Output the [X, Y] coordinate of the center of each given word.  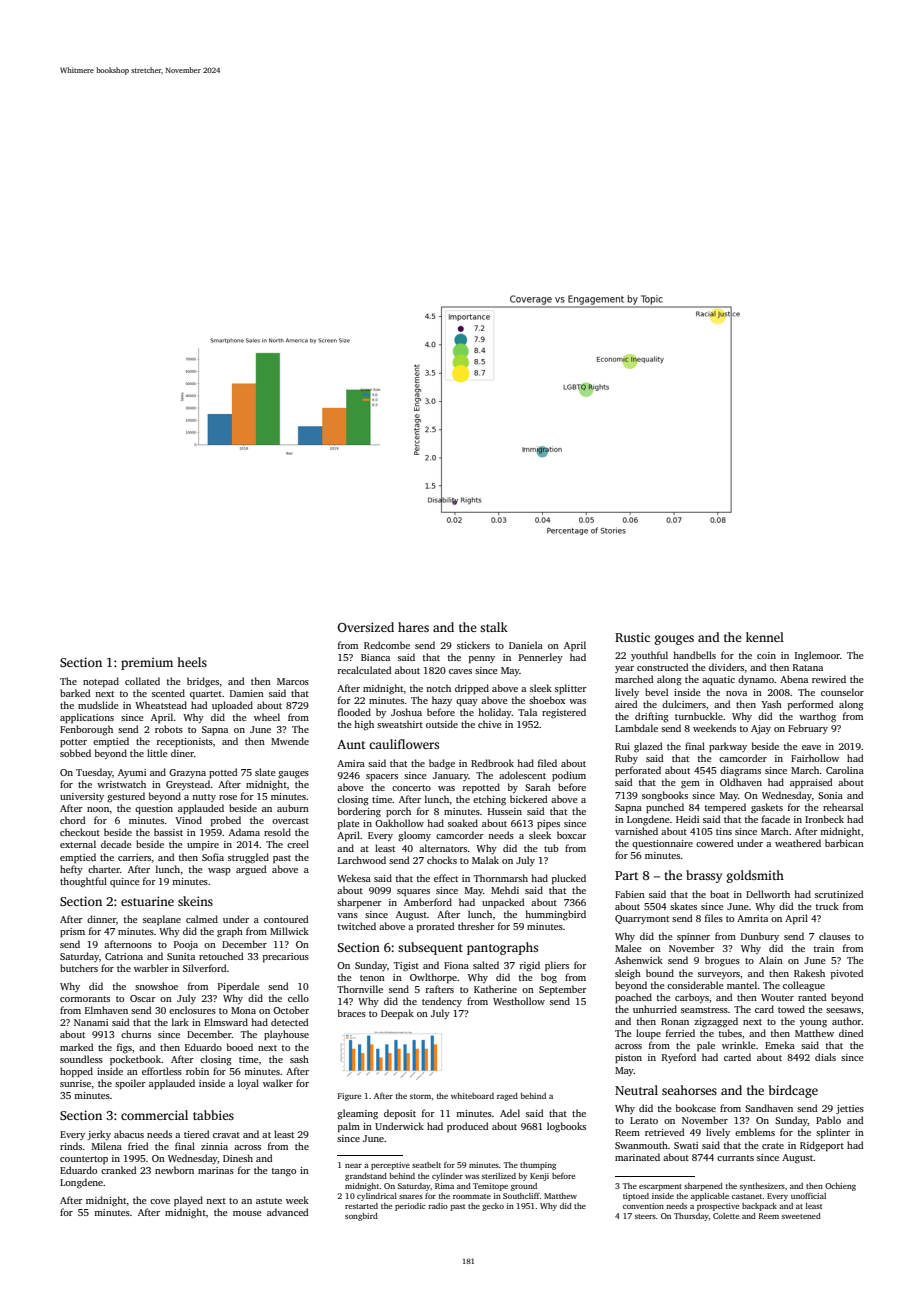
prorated [436, 927]
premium [147, 663]
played [188, 1201]
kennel [765, 637]
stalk [494, 627]
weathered [798, 843]
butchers [79, 968]
